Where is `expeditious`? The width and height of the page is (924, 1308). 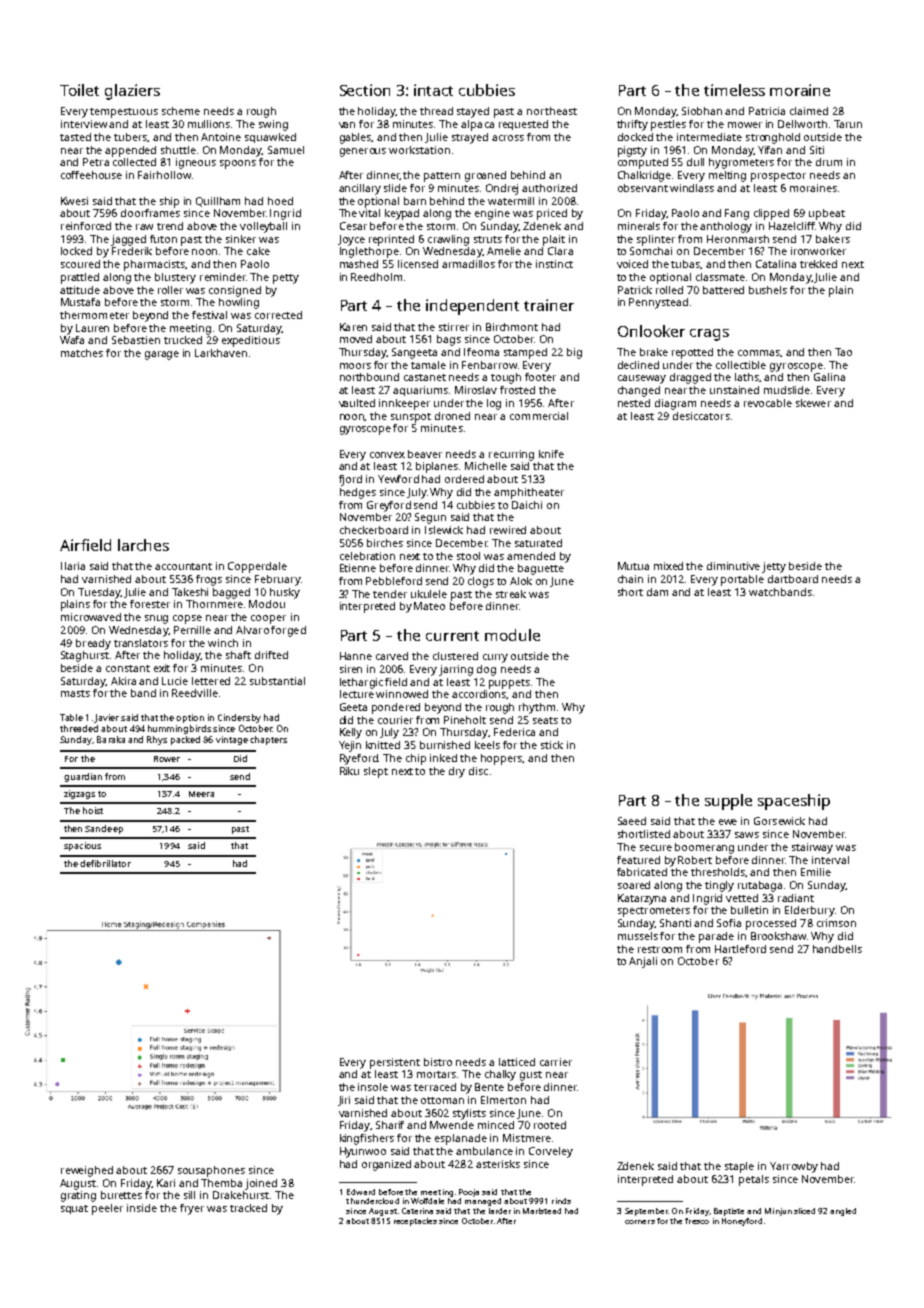
expeditious is located at coordinates (251, 341).
